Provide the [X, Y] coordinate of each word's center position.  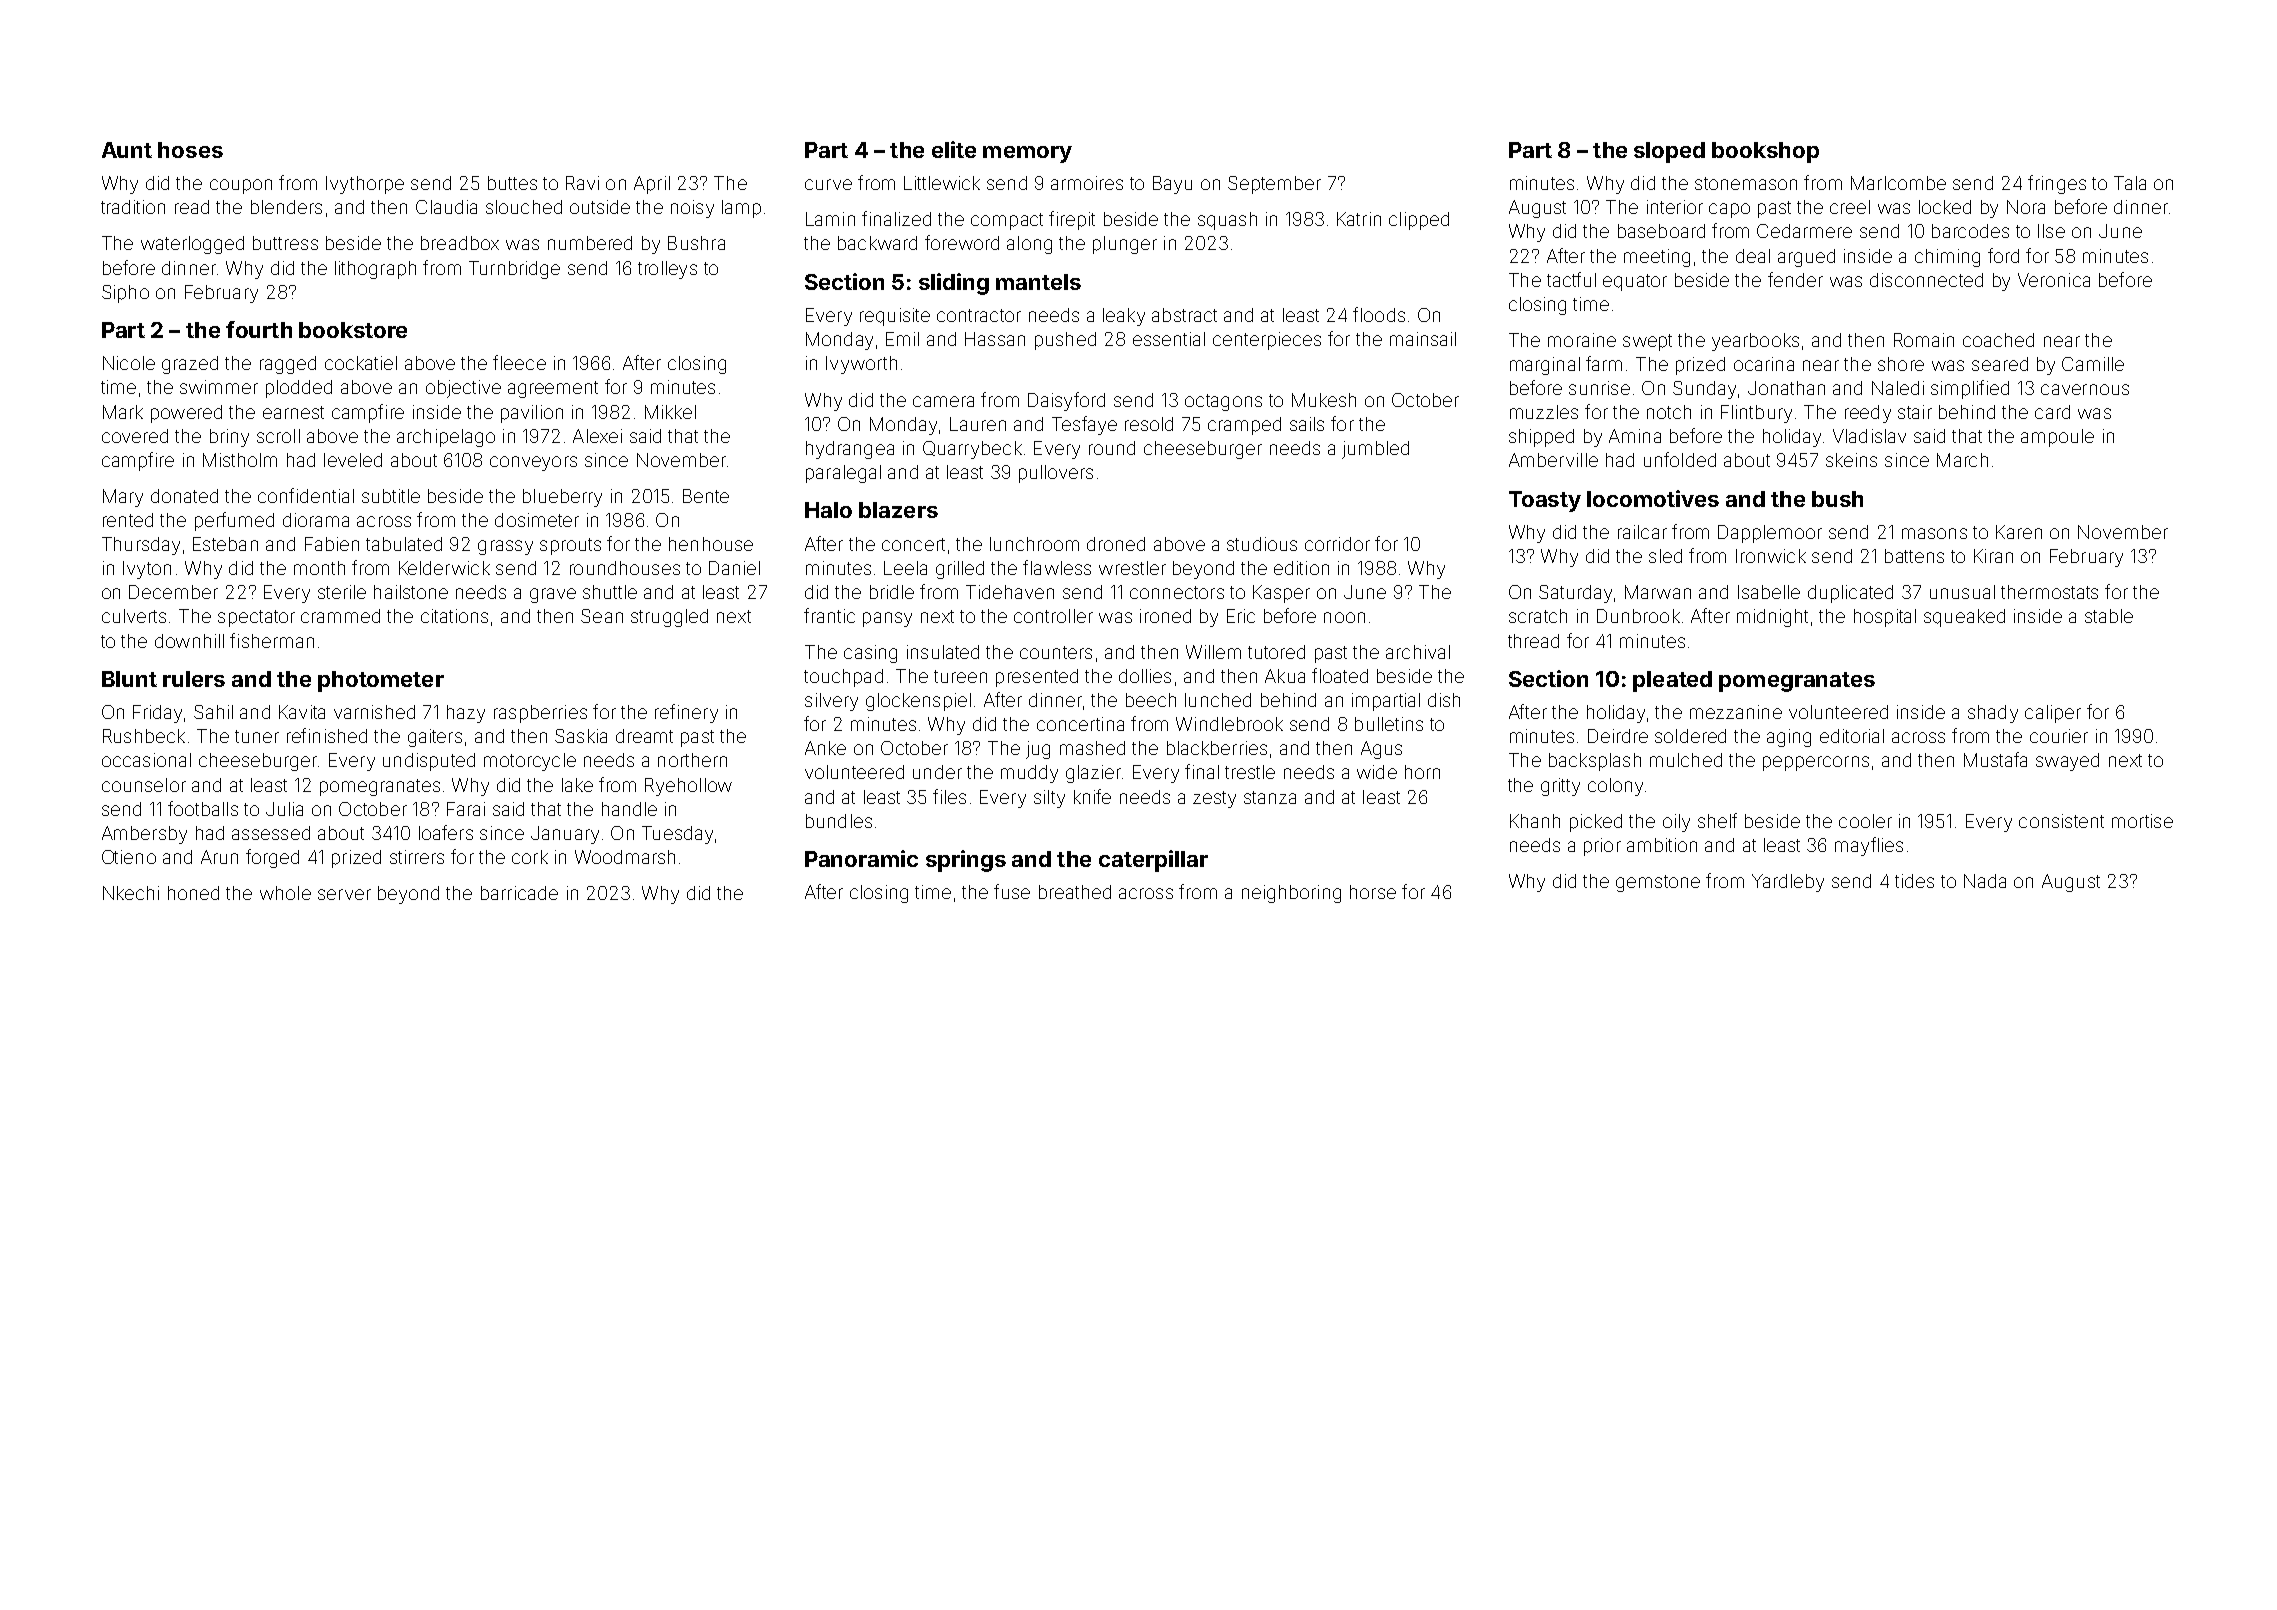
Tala [2130, 183]
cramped [1244, 426]
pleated [1672, 681]
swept [1647, 342]
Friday [157, 714]
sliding [954, 284]
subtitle [391, 496]
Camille [2093, 364]
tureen [960, 676]
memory [1027, 154]
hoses [190, 150]
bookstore [353, 330]
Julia [284, 809]
